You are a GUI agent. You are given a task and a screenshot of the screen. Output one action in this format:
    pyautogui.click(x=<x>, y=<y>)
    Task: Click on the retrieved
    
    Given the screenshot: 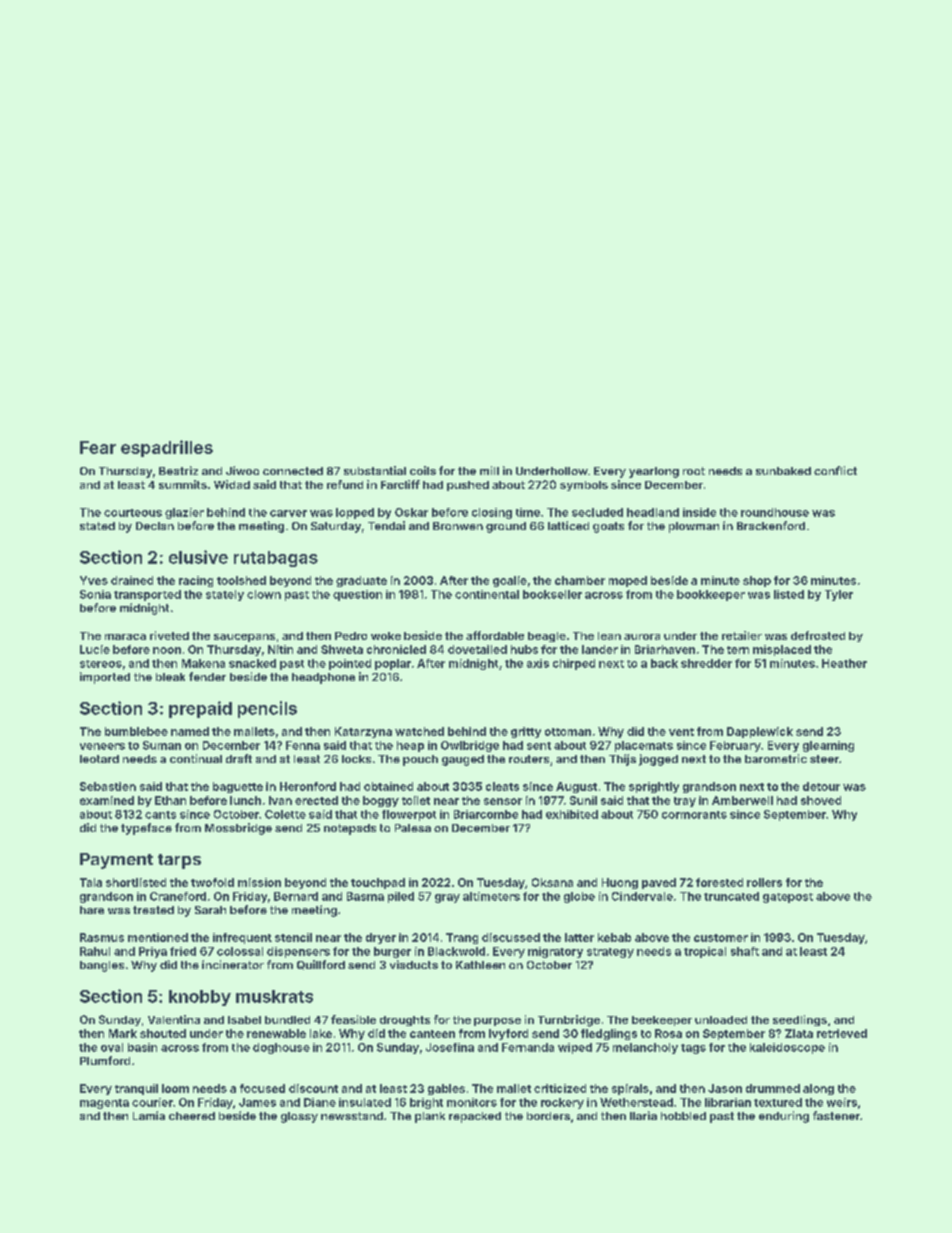 What is the action you would take?
    pyautogui.click(x=842, y=1033)
